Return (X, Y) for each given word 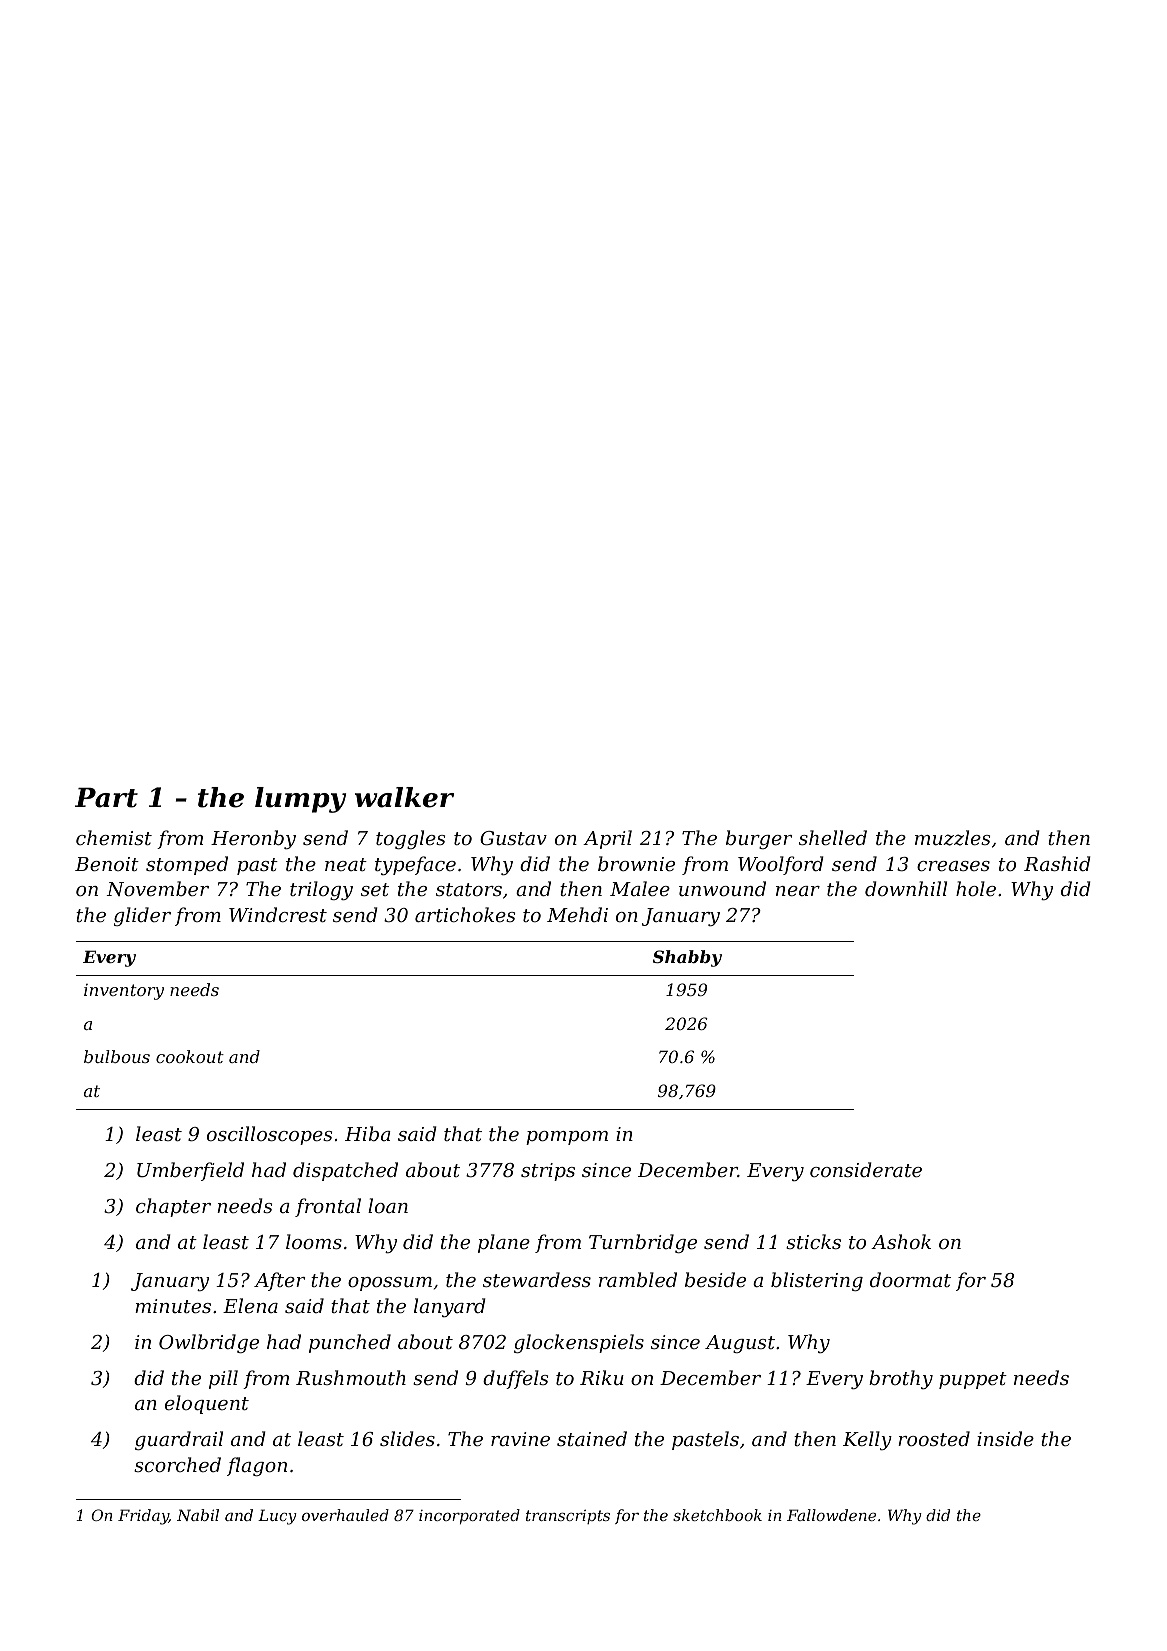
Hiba (368, 1133)
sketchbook (717, 1515)
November (157, 888)
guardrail (179, 1440)
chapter (173, 1207)
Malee (640, 888)
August (740, 1344)
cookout (190, 1056)
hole (976, 888)
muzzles (952, 838)
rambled (638, 1279)
